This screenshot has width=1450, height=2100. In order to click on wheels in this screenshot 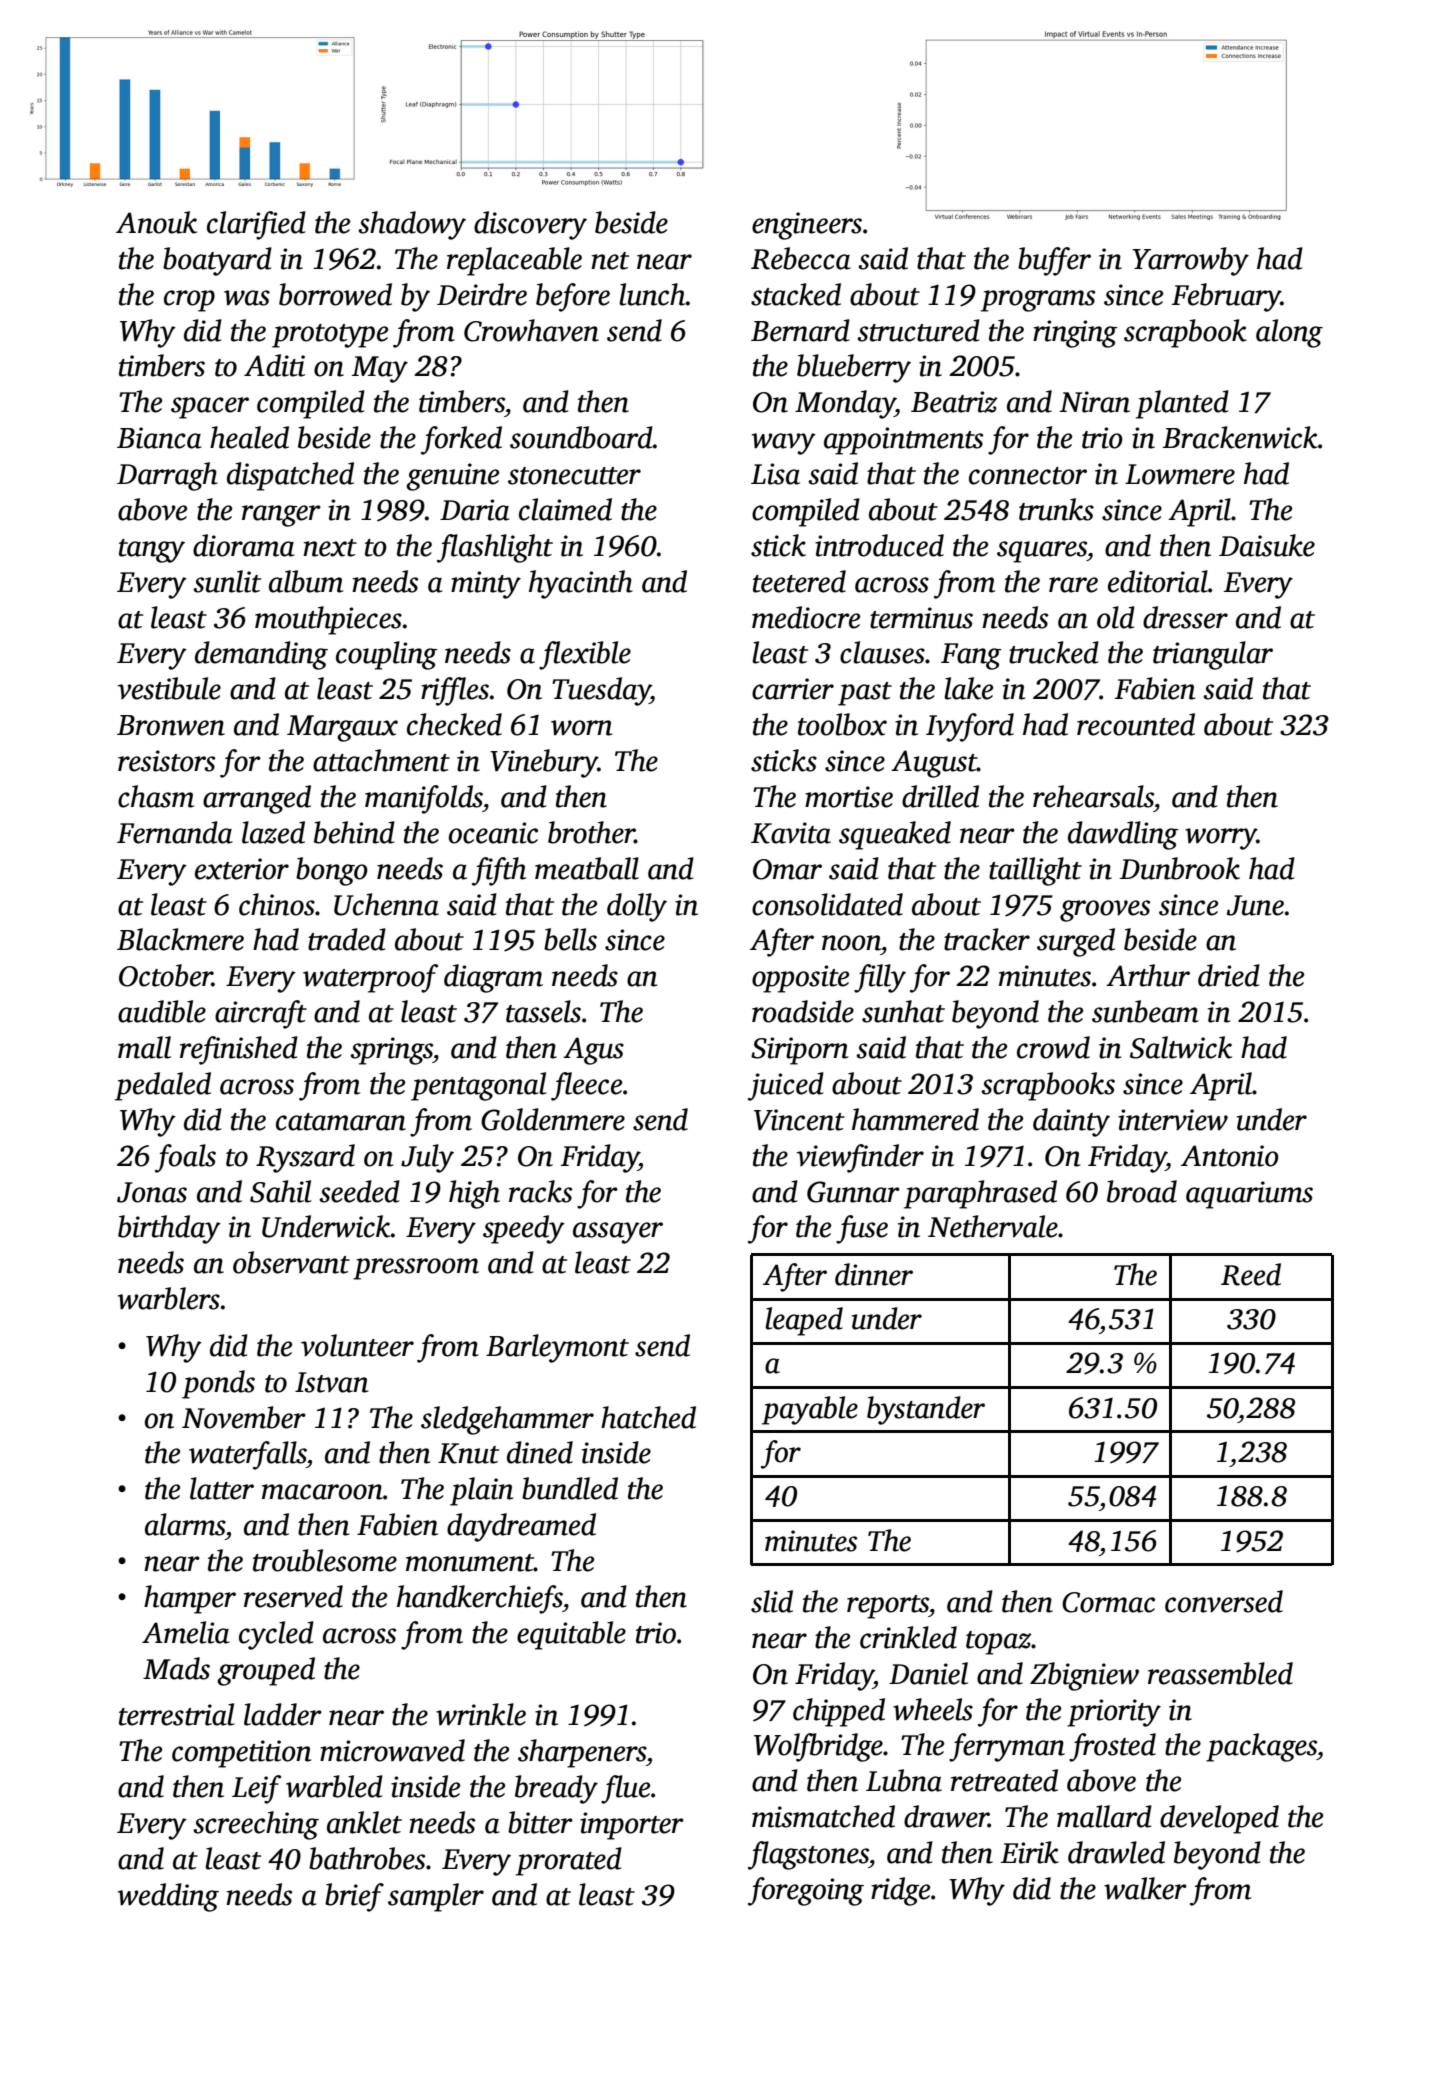, I will do `click(933, 1709)`.
